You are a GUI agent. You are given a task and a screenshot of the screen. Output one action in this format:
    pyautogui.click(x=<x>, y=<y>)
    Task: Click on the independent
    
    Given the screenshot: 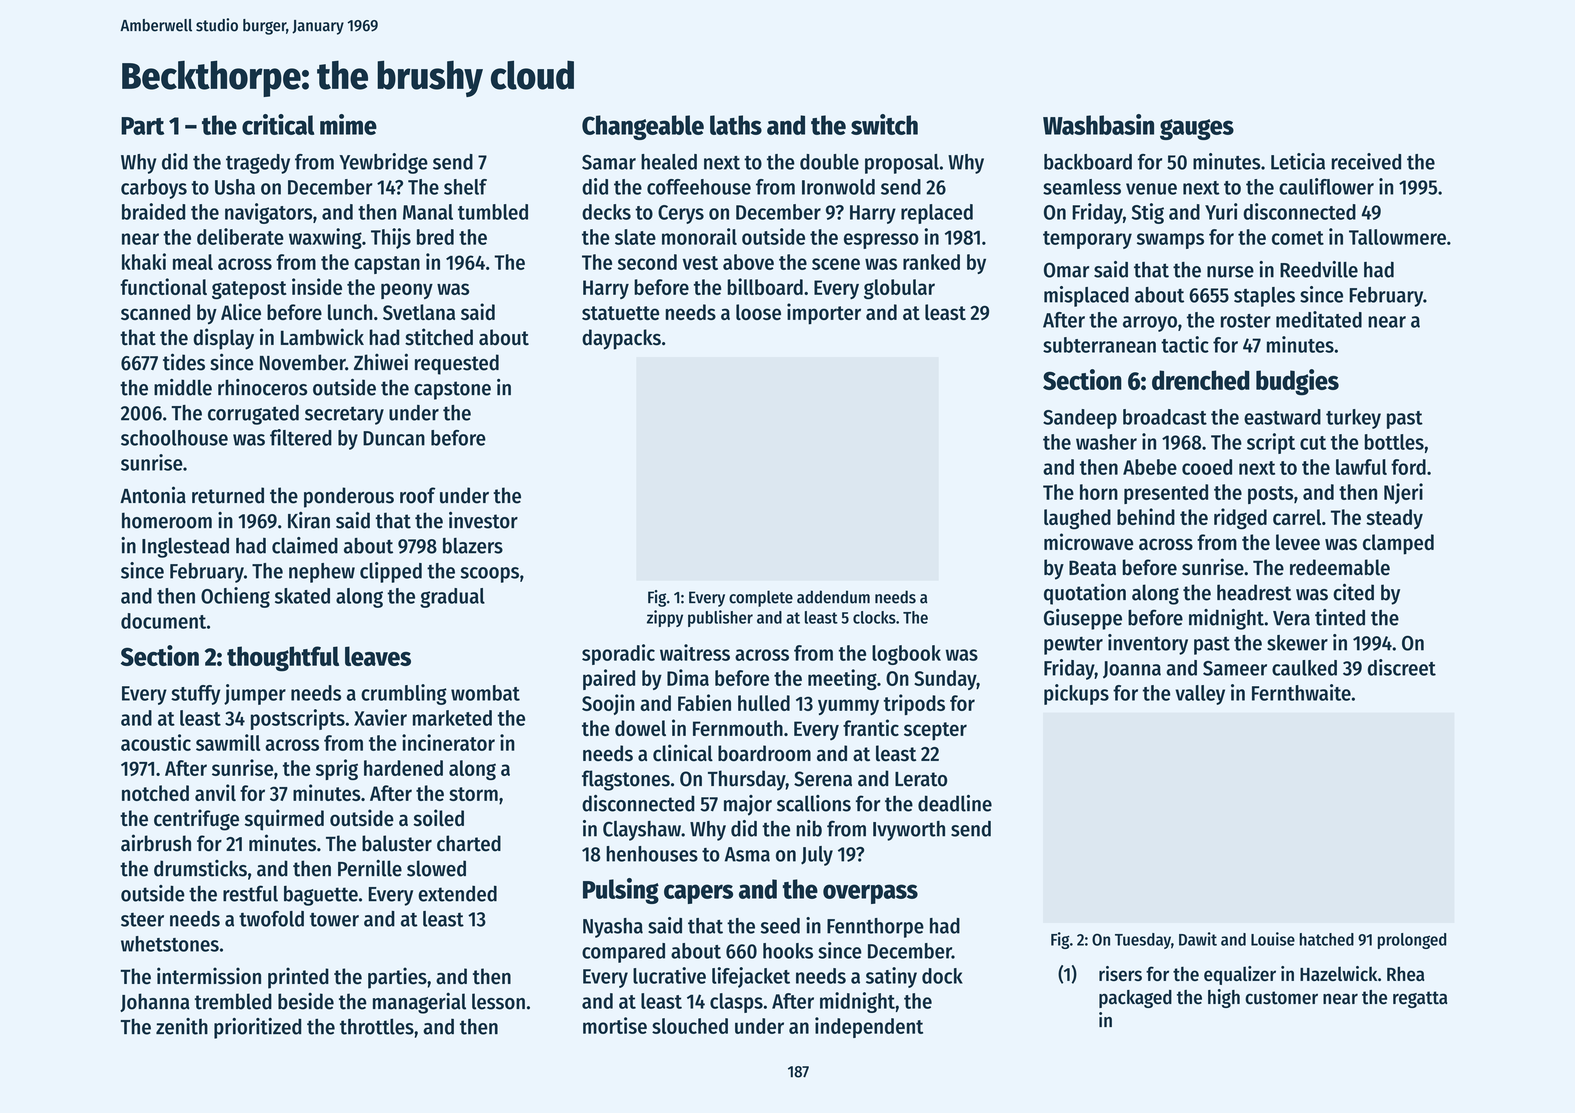 What is the action you would take?
    pyautogui.click(x=869, y=1027)
